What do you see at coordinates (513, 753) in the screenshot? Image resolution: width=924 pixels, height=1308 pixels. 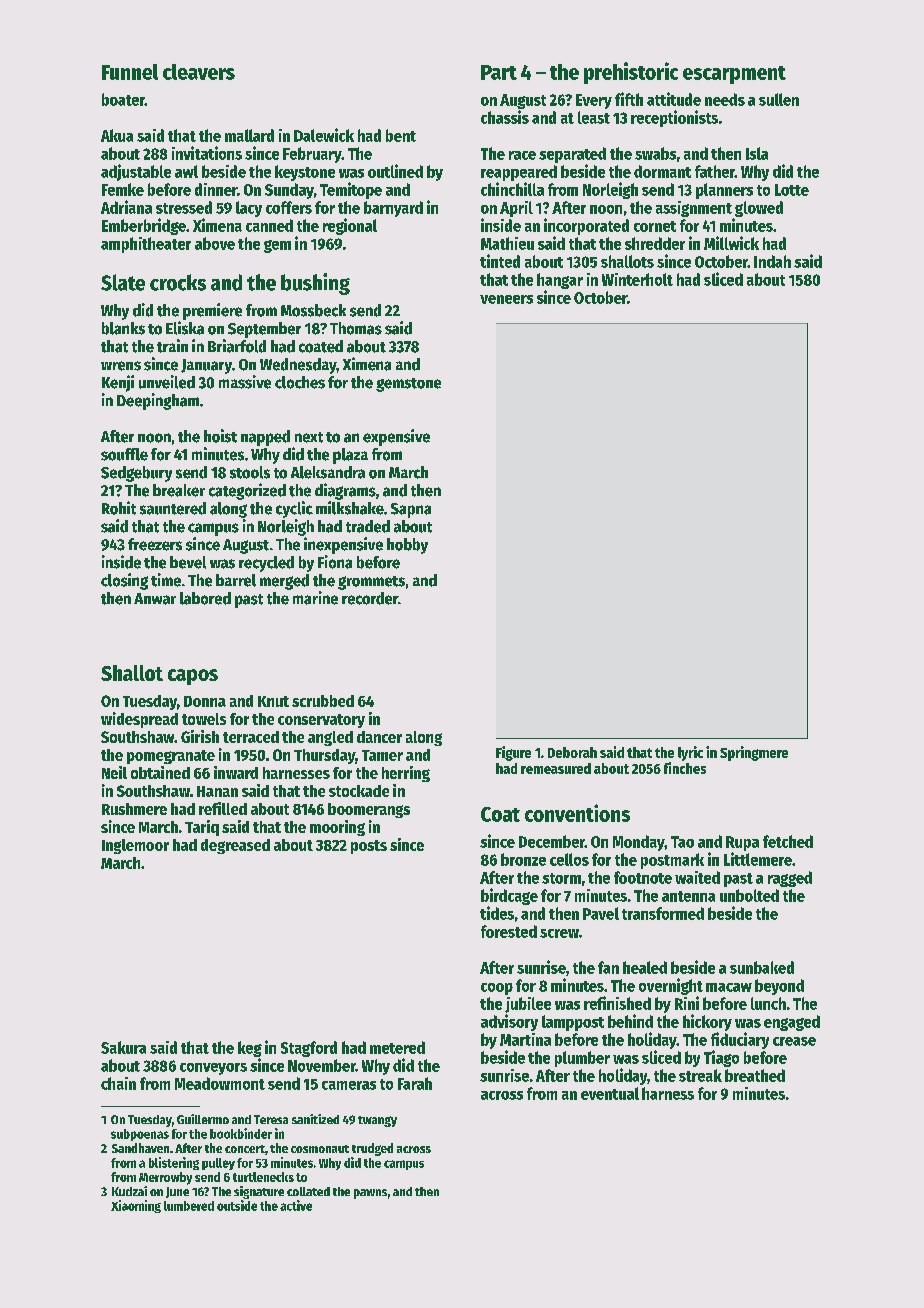 I see `Figure` at bounding box center [513, 753].
